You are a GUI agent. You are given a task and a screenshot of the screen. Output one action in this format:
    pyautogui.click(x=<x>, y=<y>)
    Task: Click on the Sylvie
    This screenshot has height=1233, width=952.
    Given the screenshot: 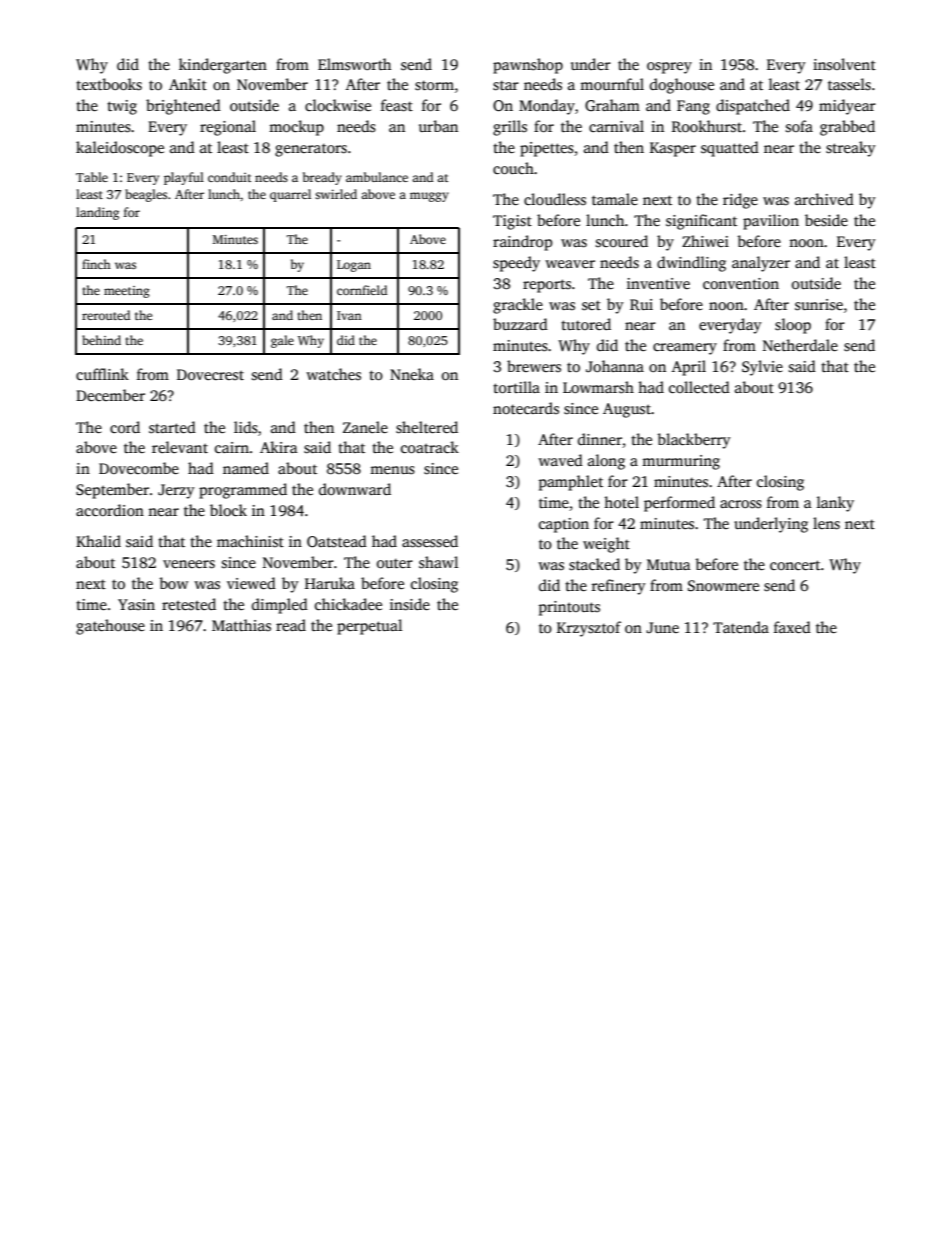 What is the action you would take?
    pyautogui.click(x=762, y=368)
